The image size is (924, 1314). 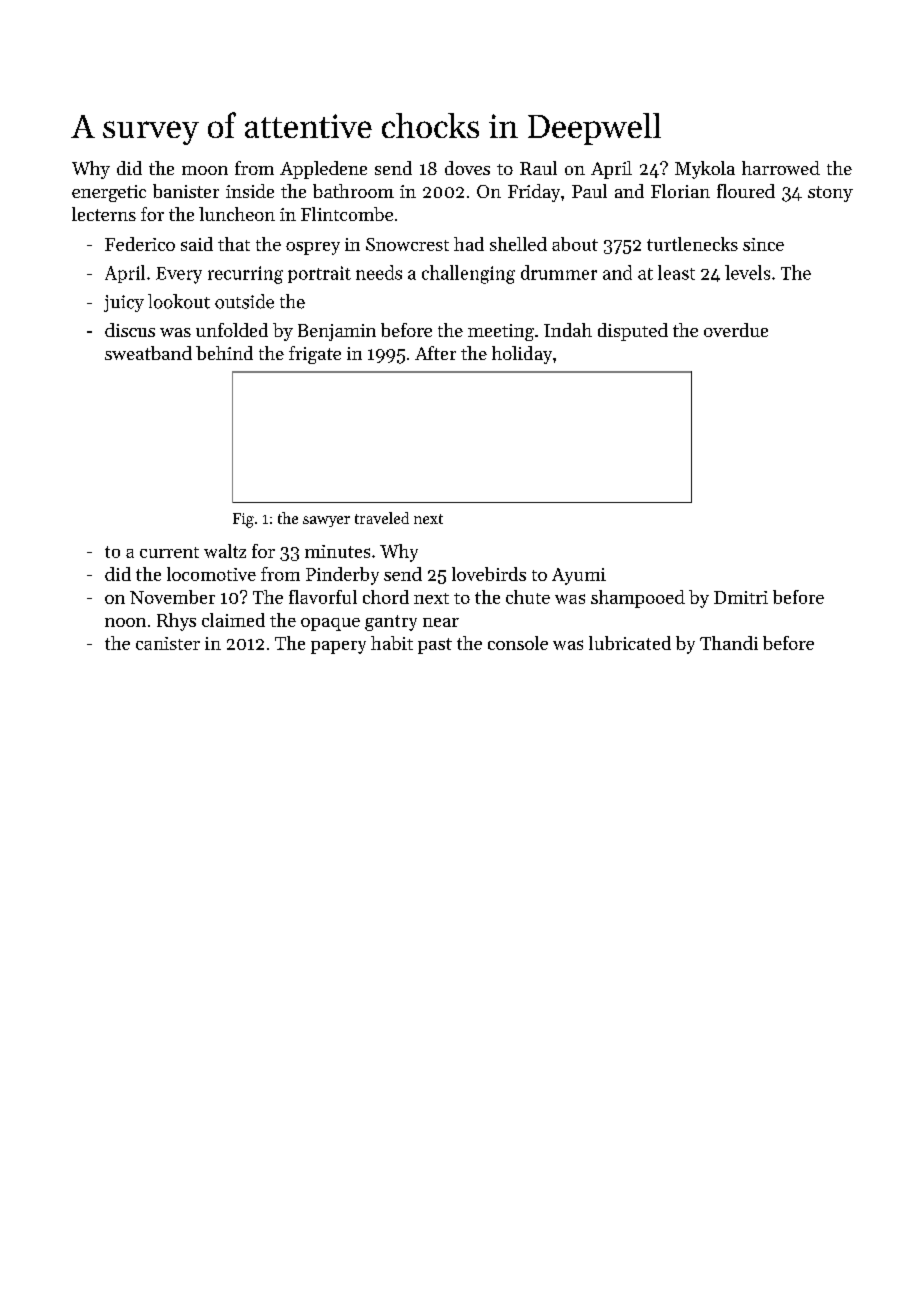 What do you see at coordinates (489, 574) in the screenshot?
I see `lovebirds` at bounding box center [489, 574].
